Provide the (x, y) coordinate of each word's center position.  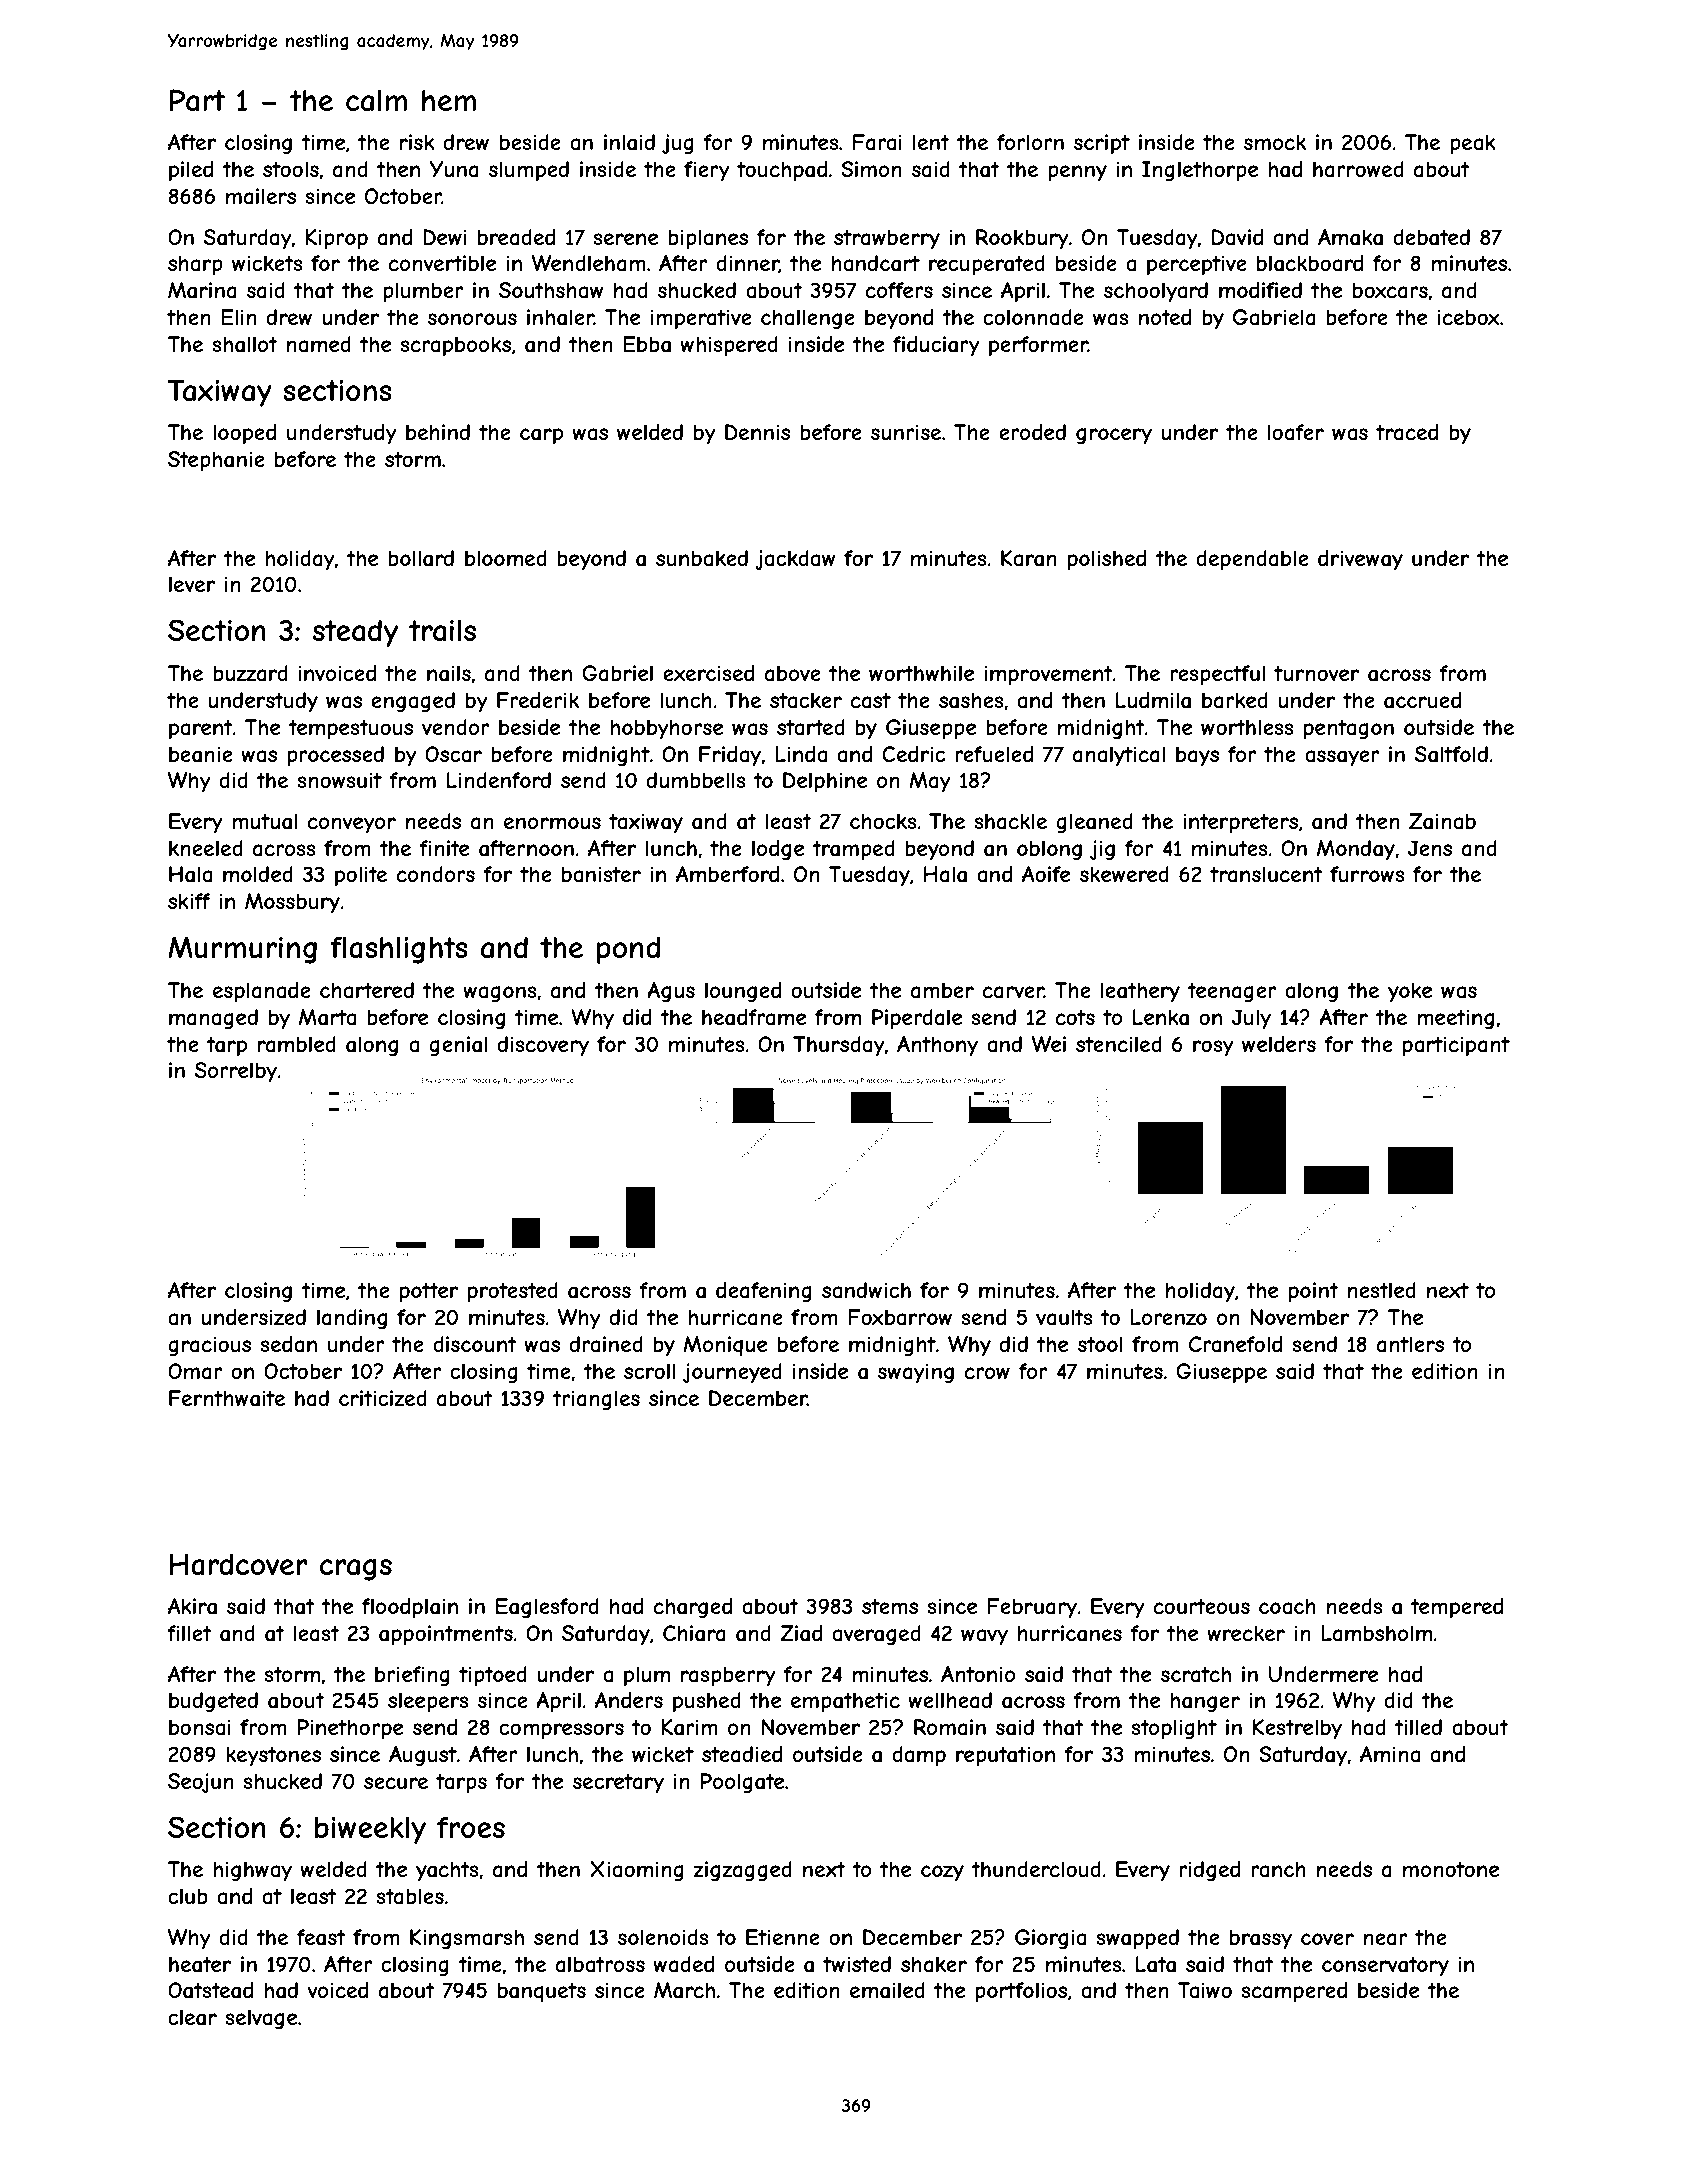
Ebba (647, 344)
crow (987, 1373)
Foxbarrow (900, 1317)
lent (931, 142)
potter (429, 1292)
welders (1279, 1044)
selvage (261, 2019)
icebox (1469, 317)
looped (244, 434)
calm (376, 101)
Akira (192, 1606)
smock (1275, 142)
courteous (1202, 1606)
